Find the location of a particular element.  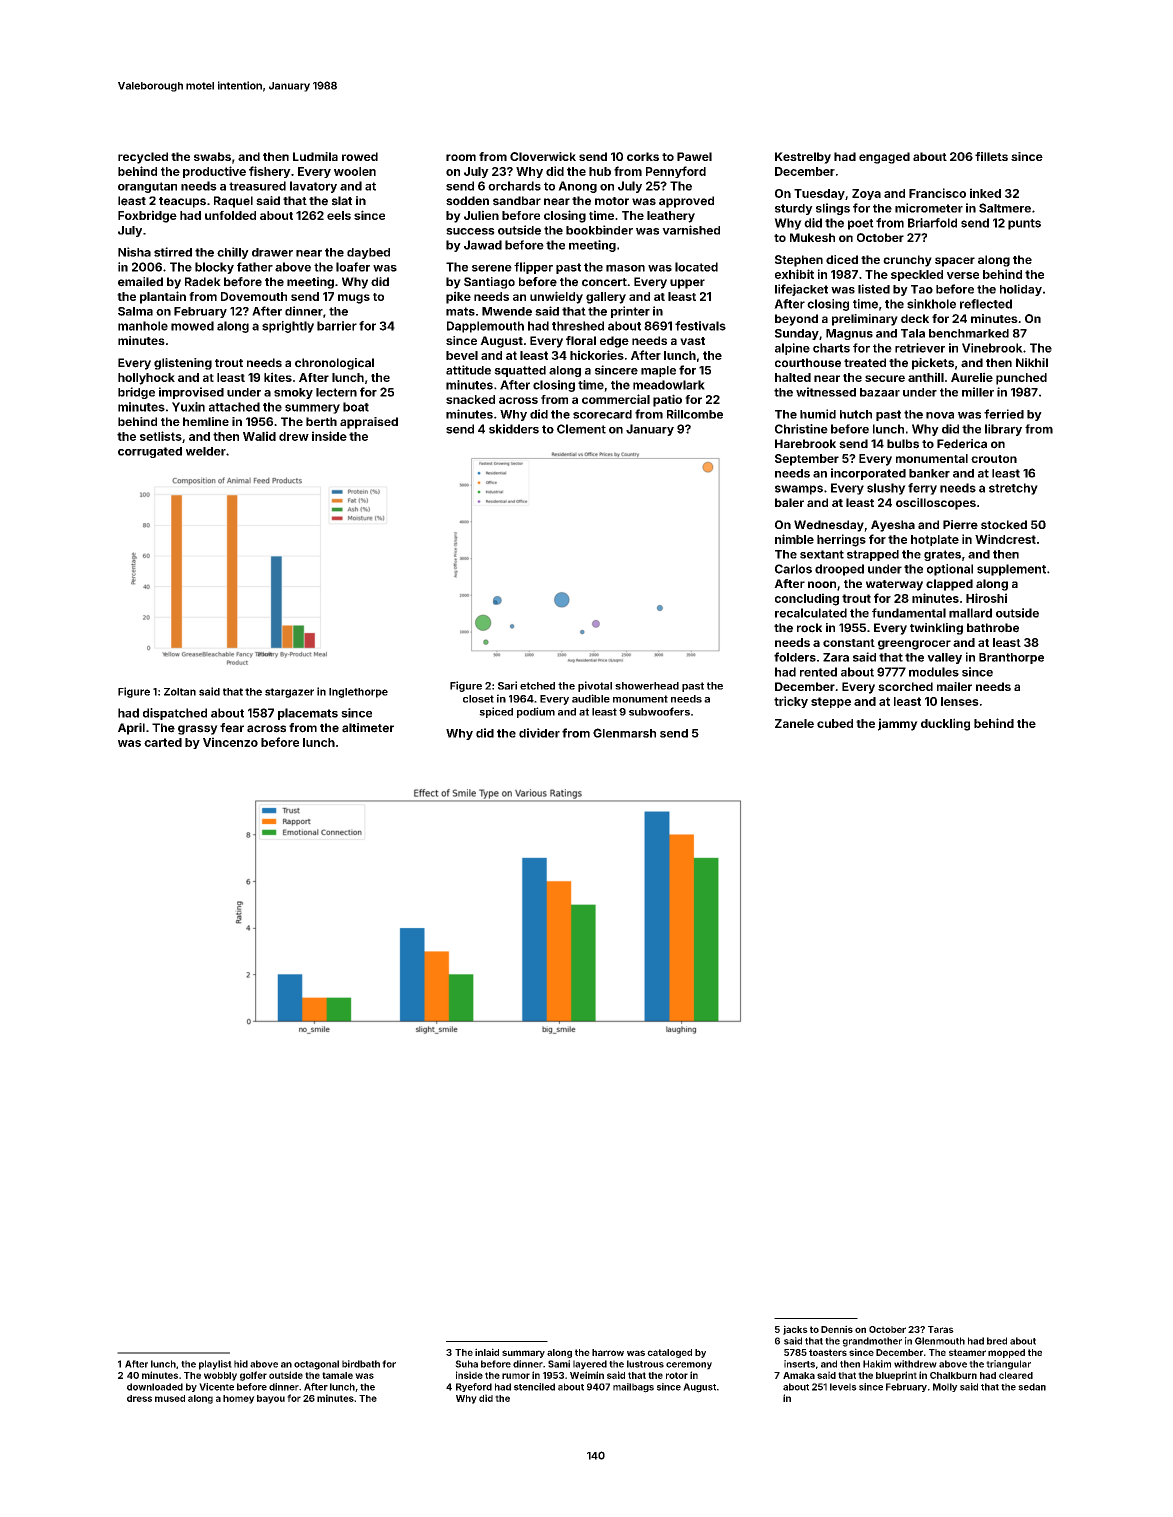

Ryeford is located at coordinates (474, 1387).
